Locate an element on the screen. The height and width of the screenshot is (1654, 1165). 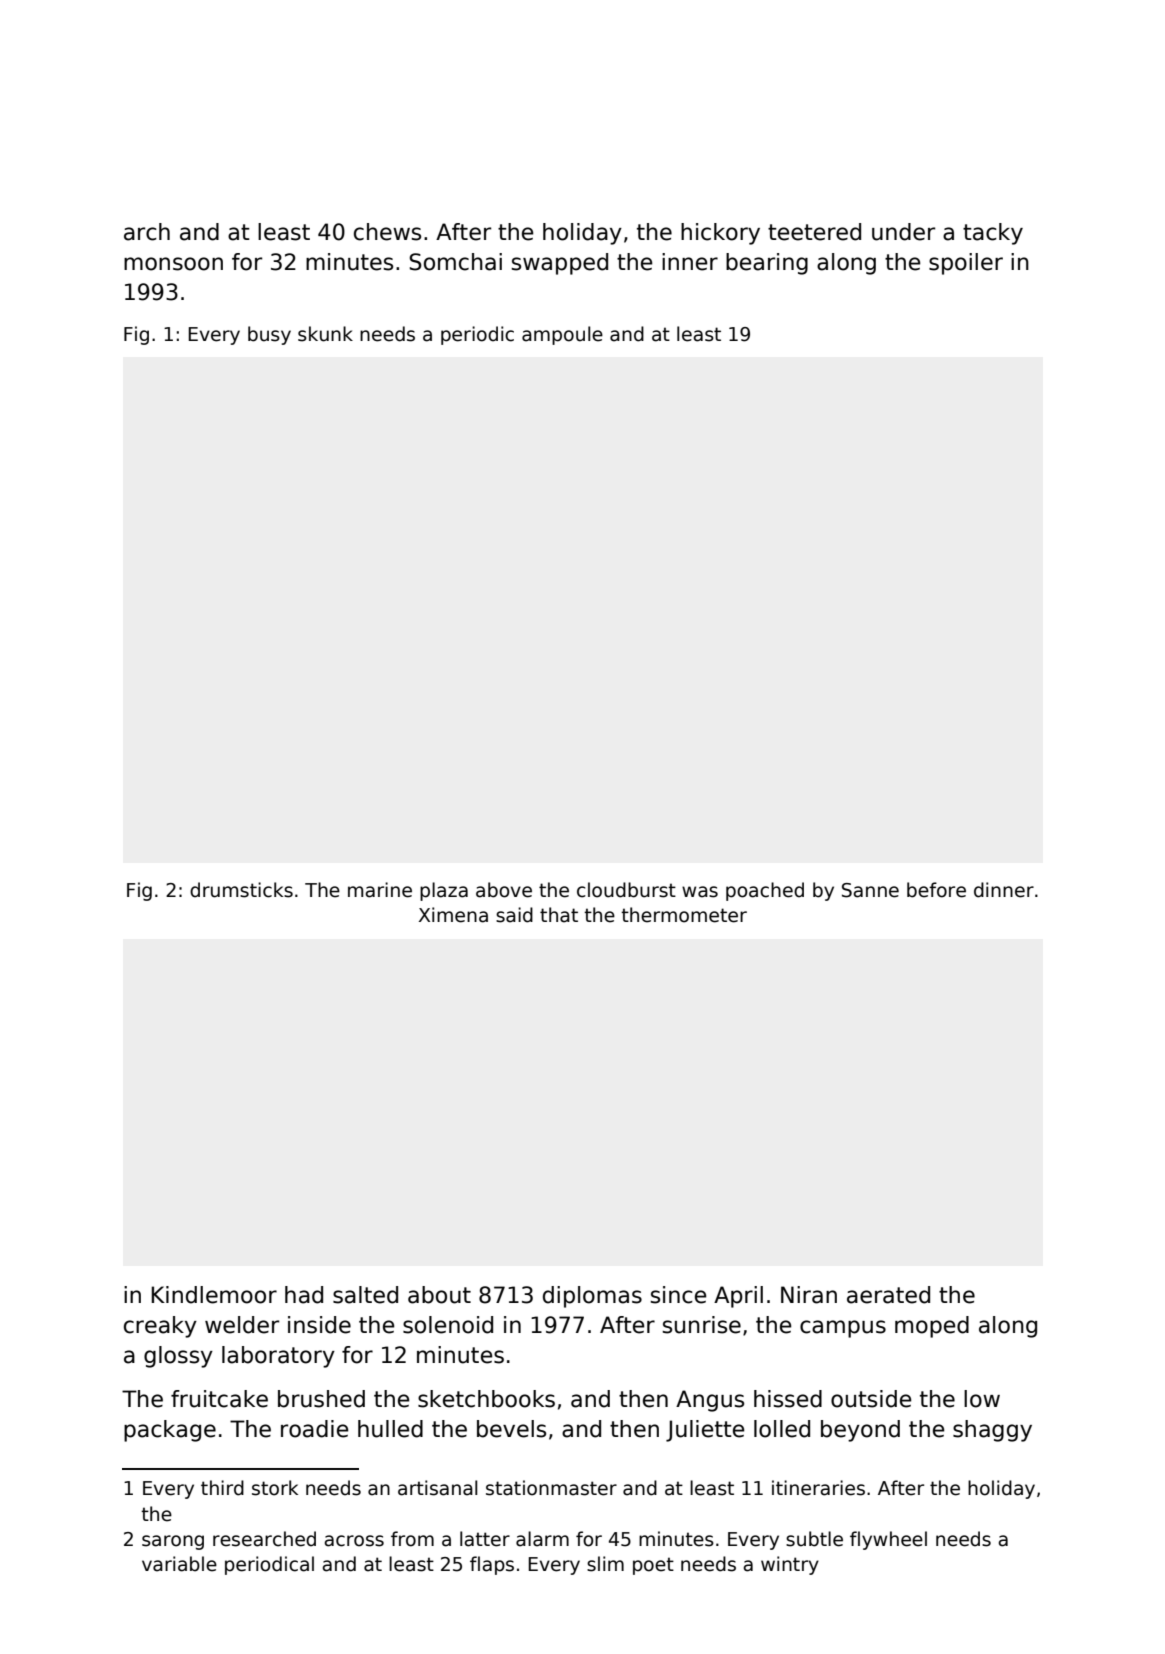
before is located at coordinates (936, 890).
